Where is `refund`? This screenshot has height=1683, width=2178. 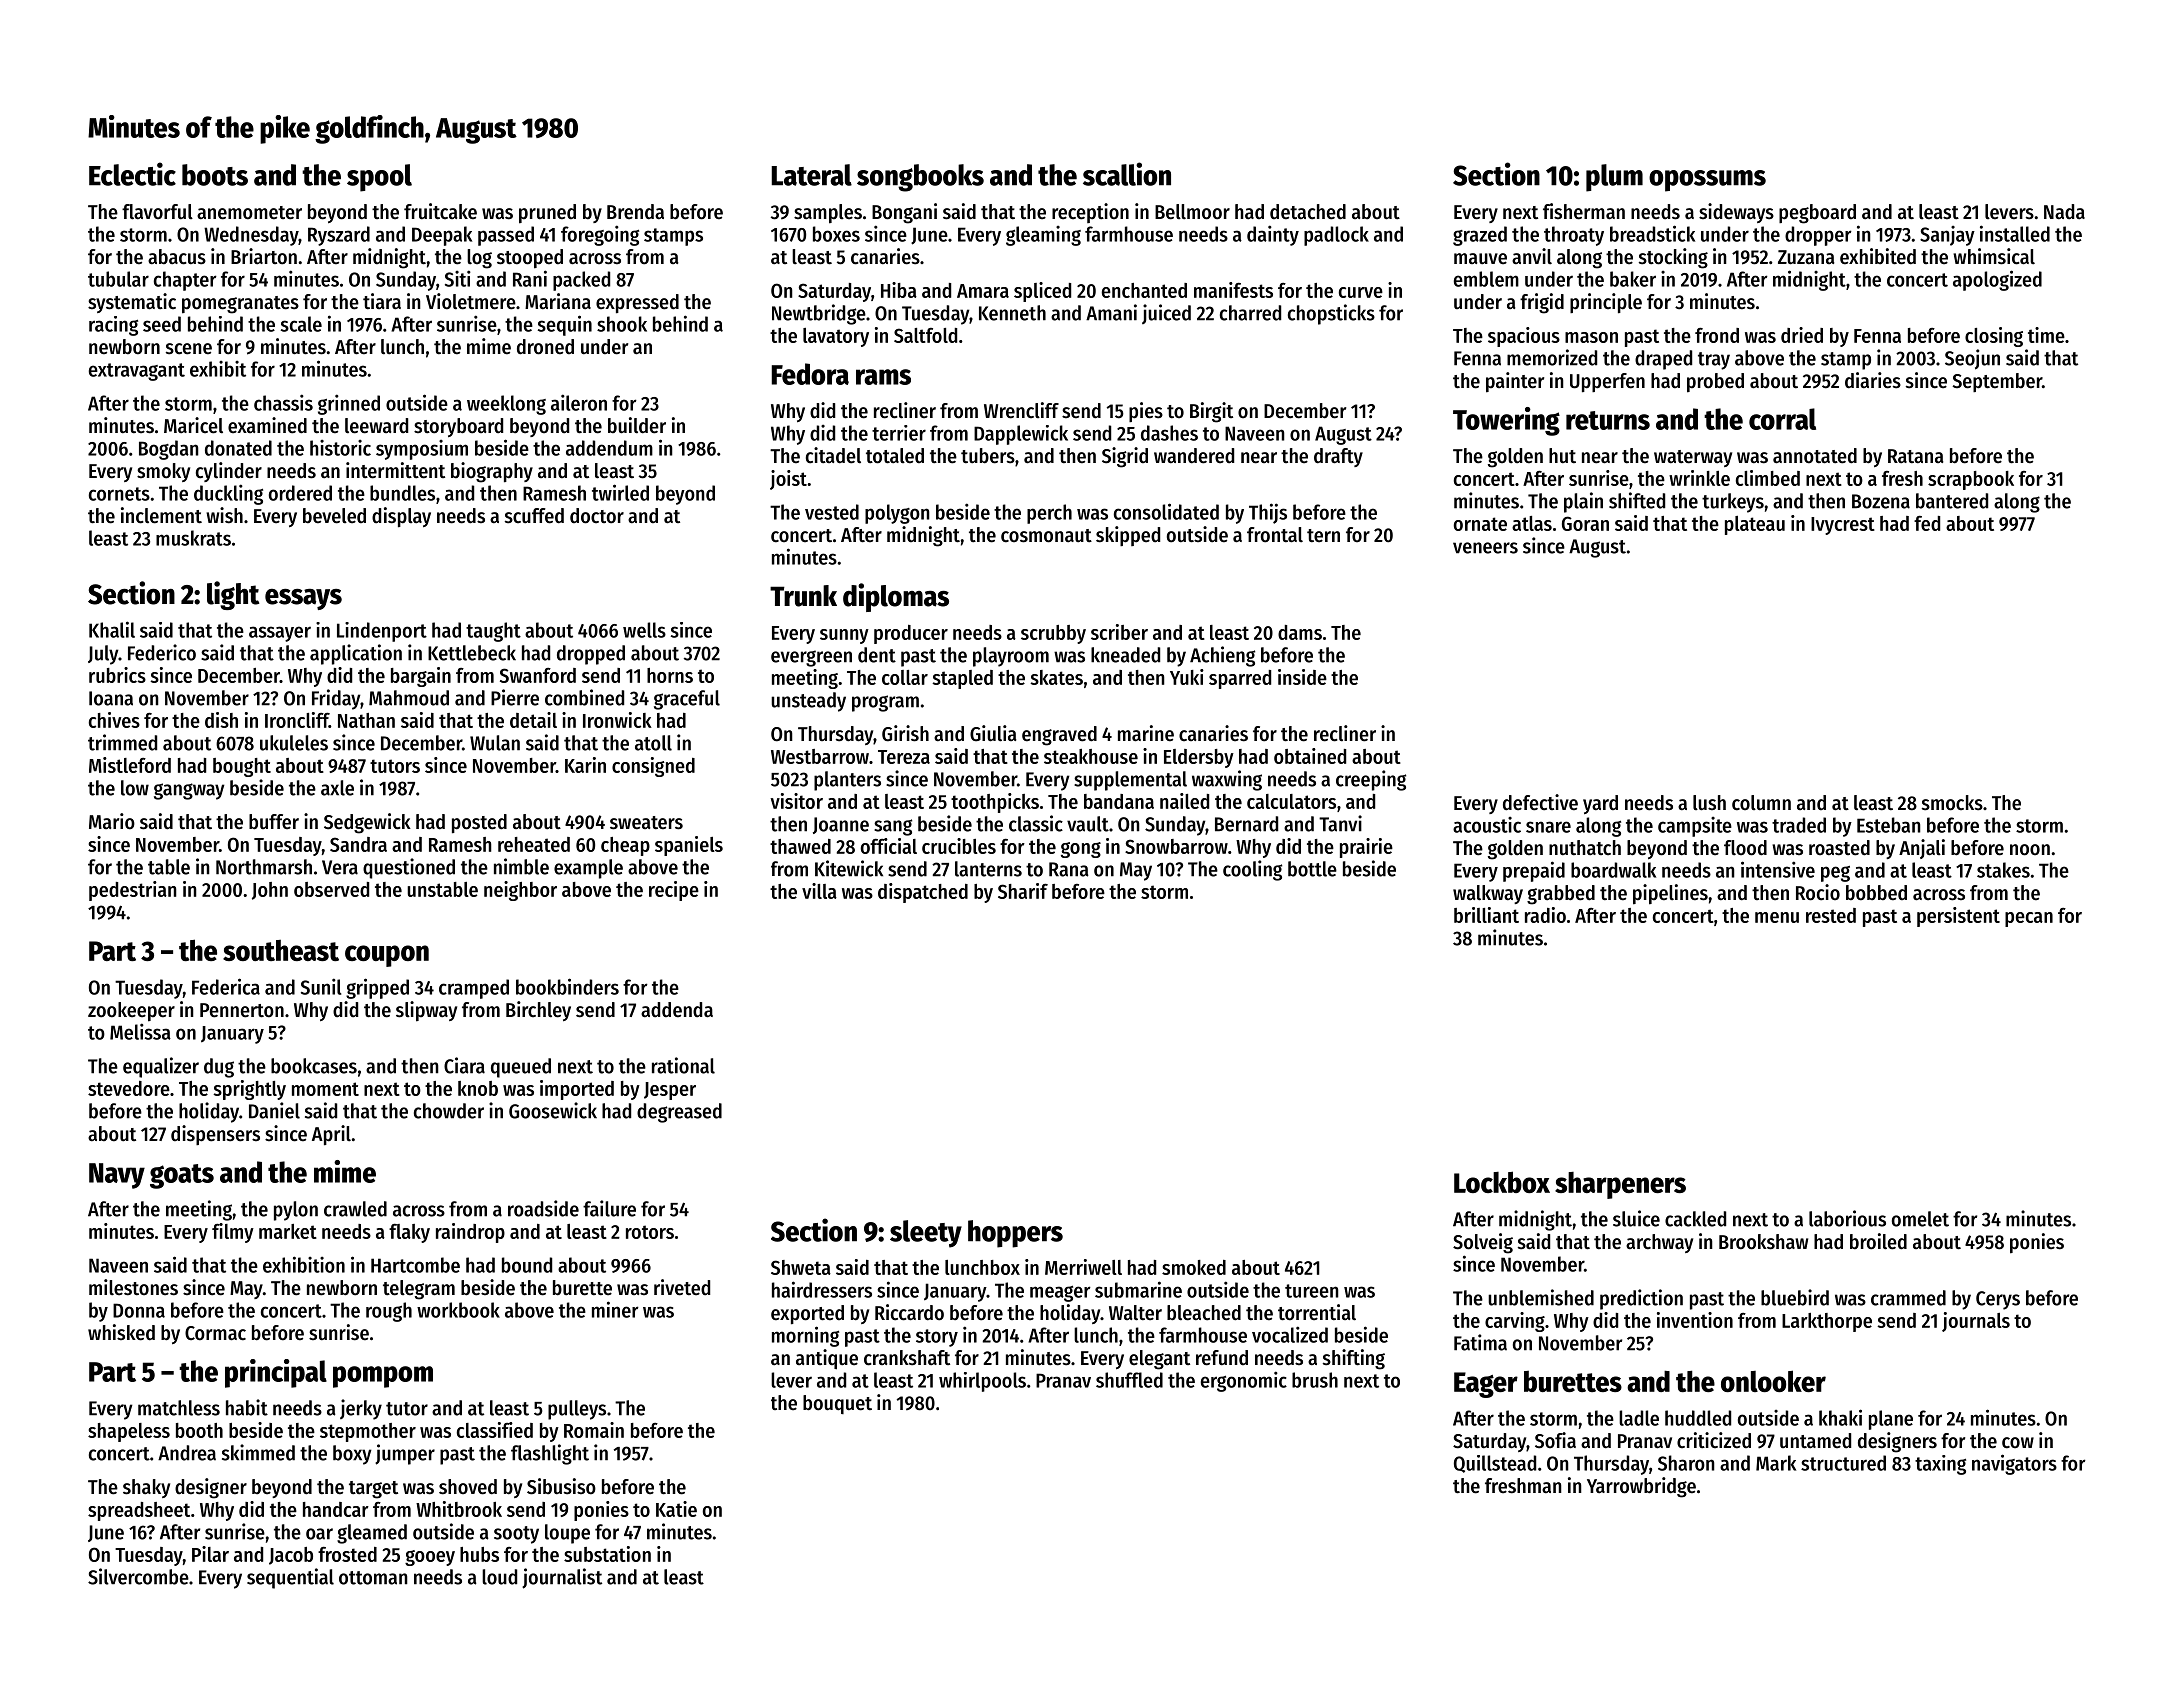
refund is located at coordinates (1222, 1358).
